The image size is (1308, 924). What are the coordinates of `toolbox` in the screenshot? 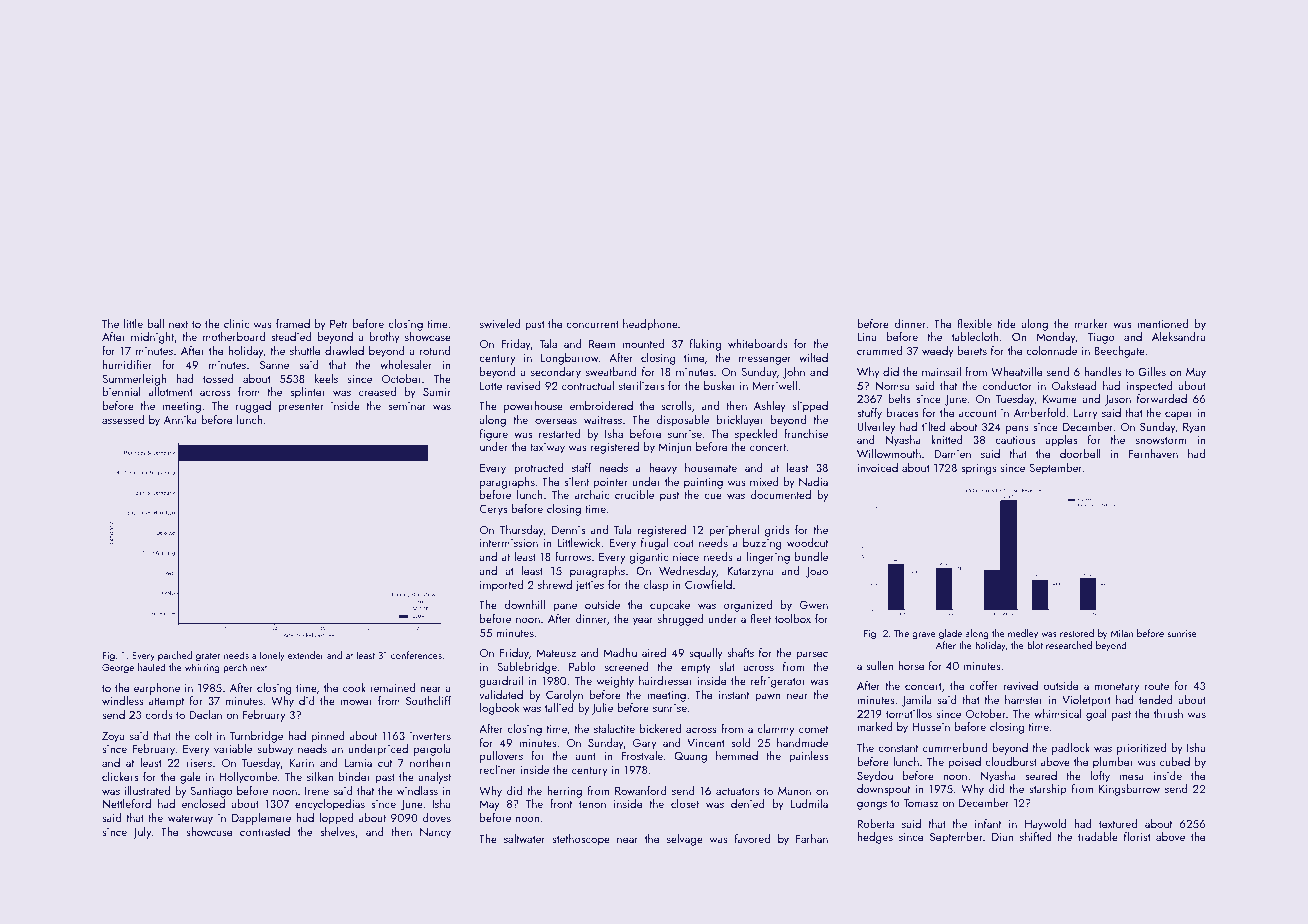 It's located at (793, 618).
